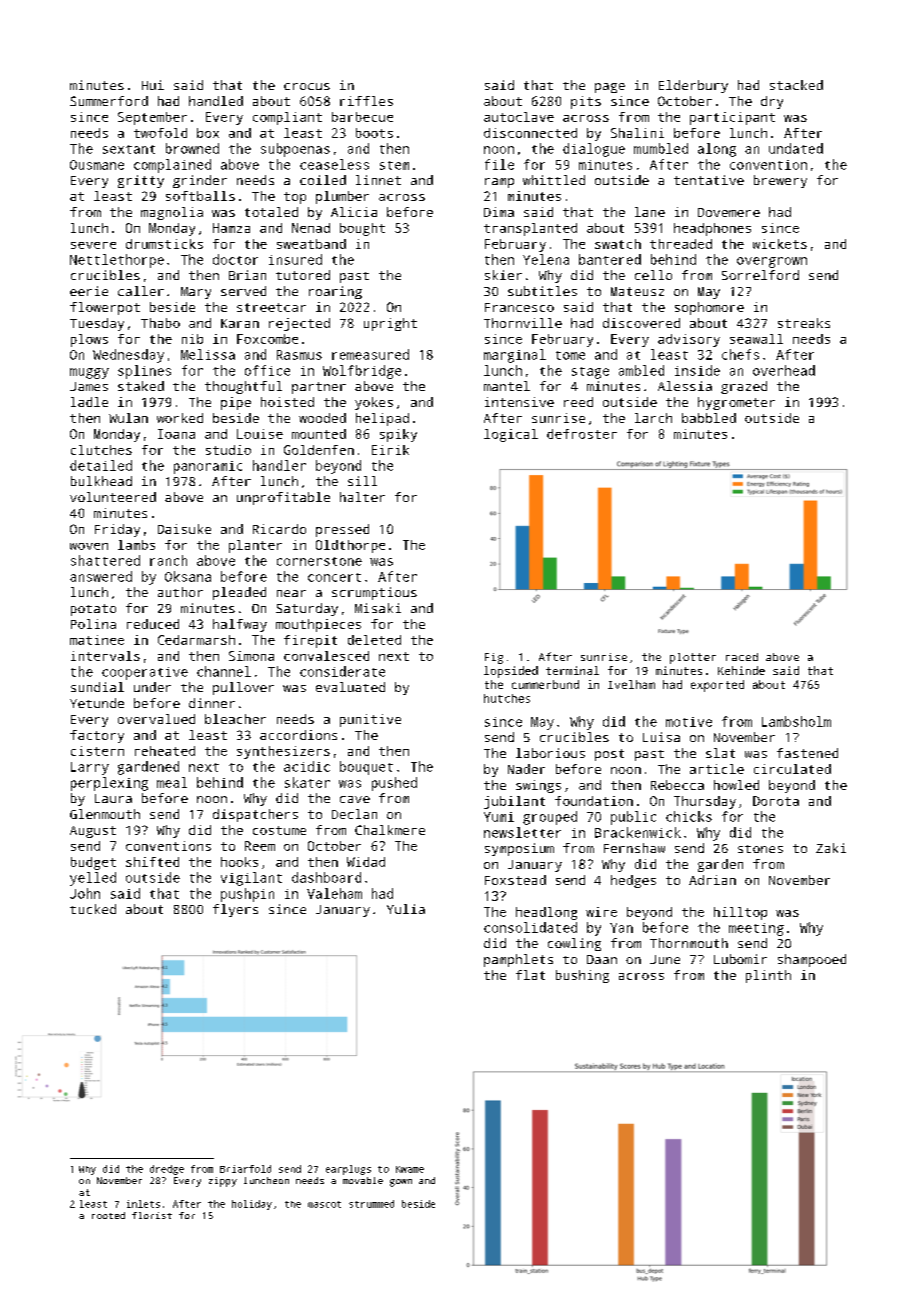  I want to click on hygrometer, so click(736, 403).
